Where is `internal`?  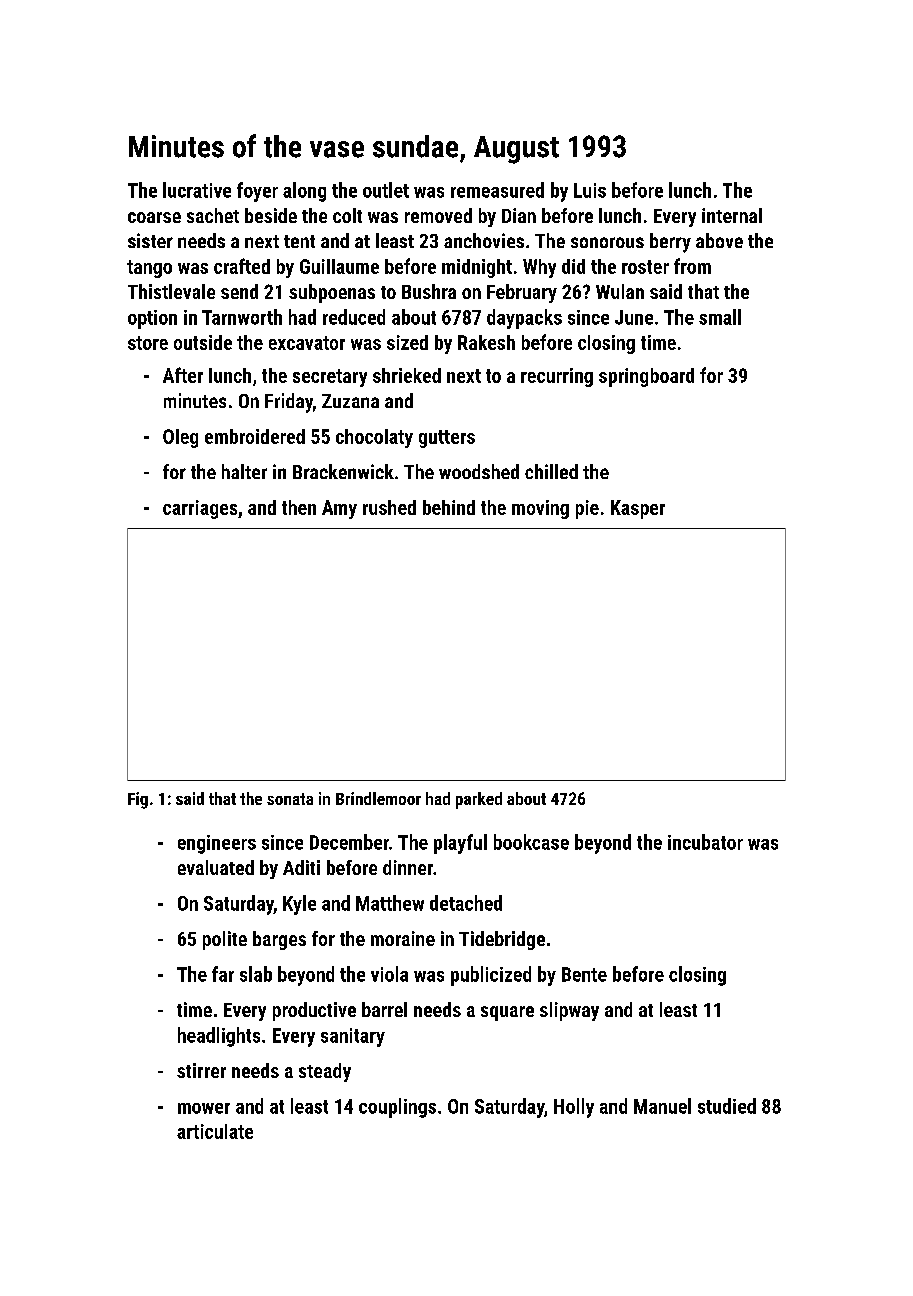 internal is located at coordinates (732, 215).
